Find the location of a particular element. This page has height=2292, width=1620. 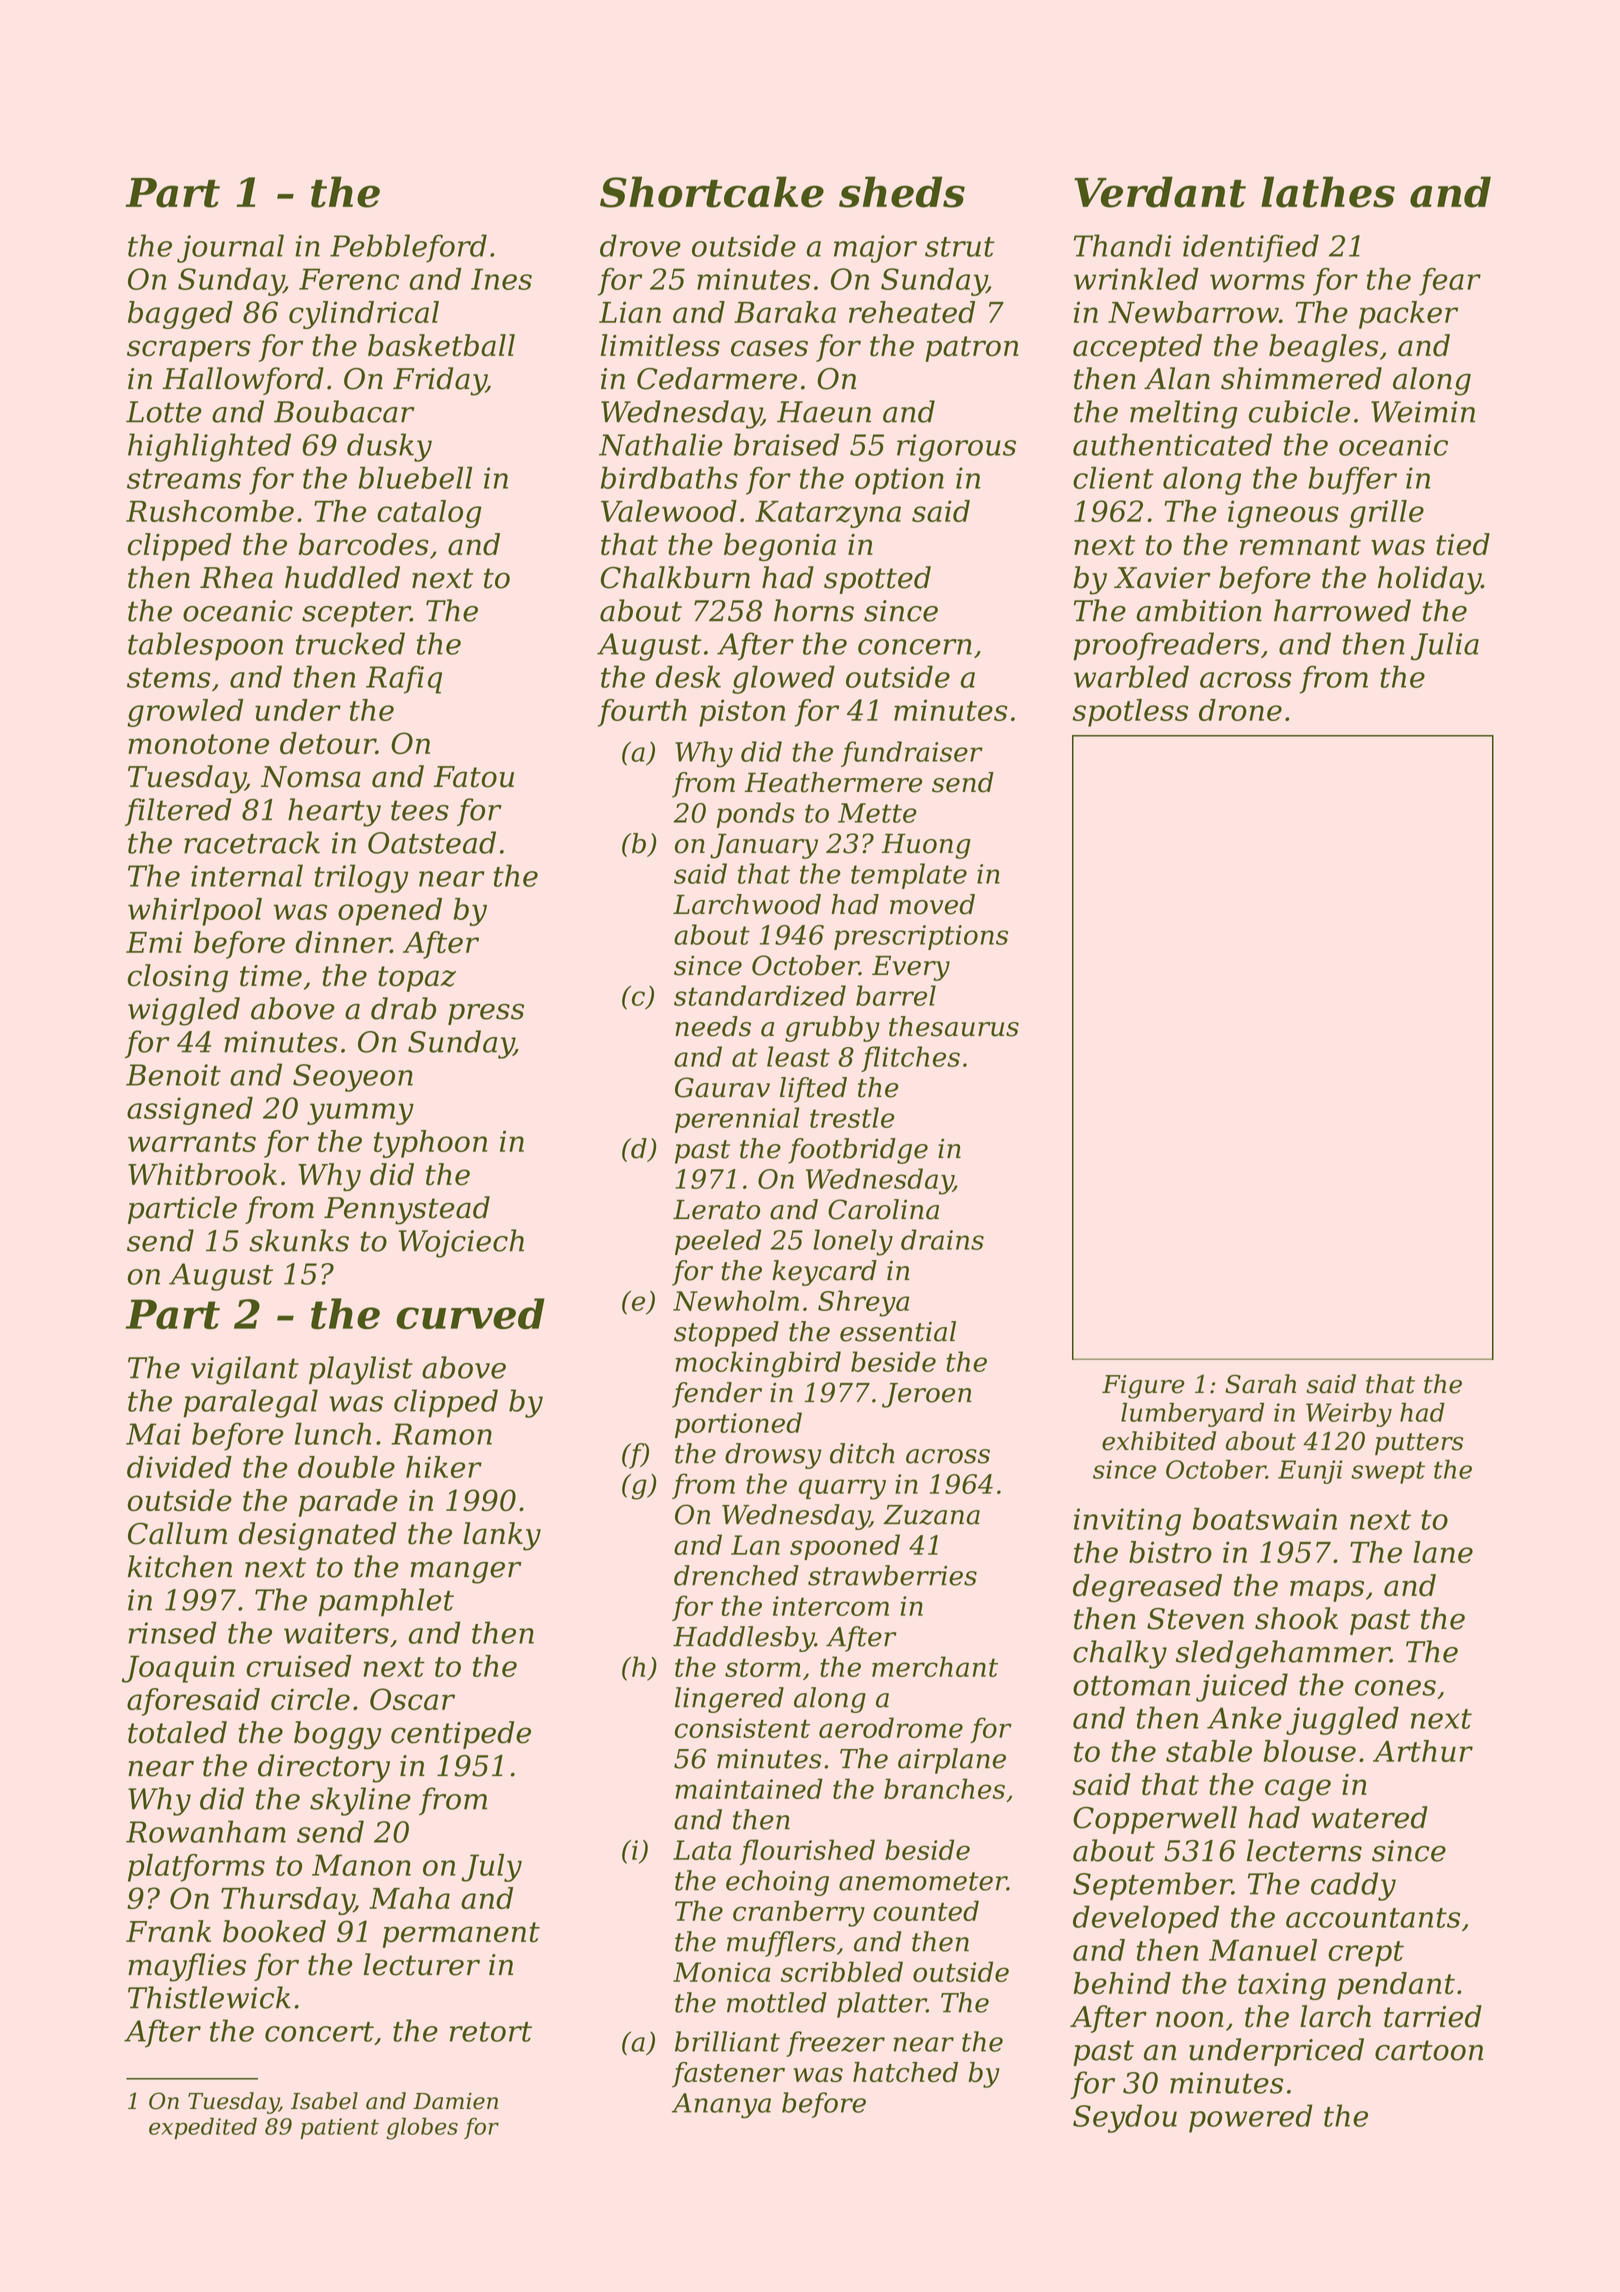

Verdant is located at coordinates (1160, 192).
